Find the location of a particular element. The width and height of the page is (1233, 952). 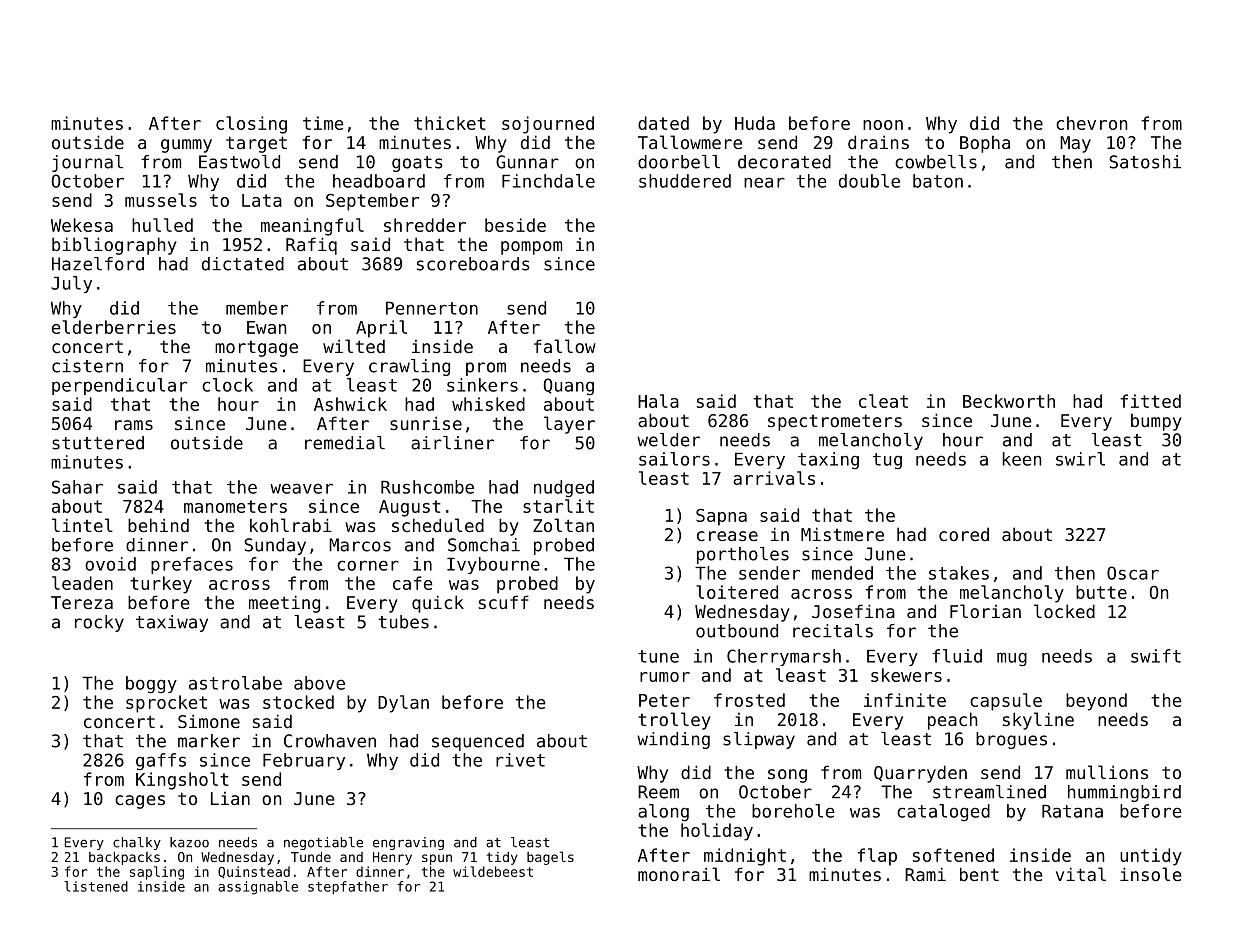

May is located at coordinates (1075, 144).
